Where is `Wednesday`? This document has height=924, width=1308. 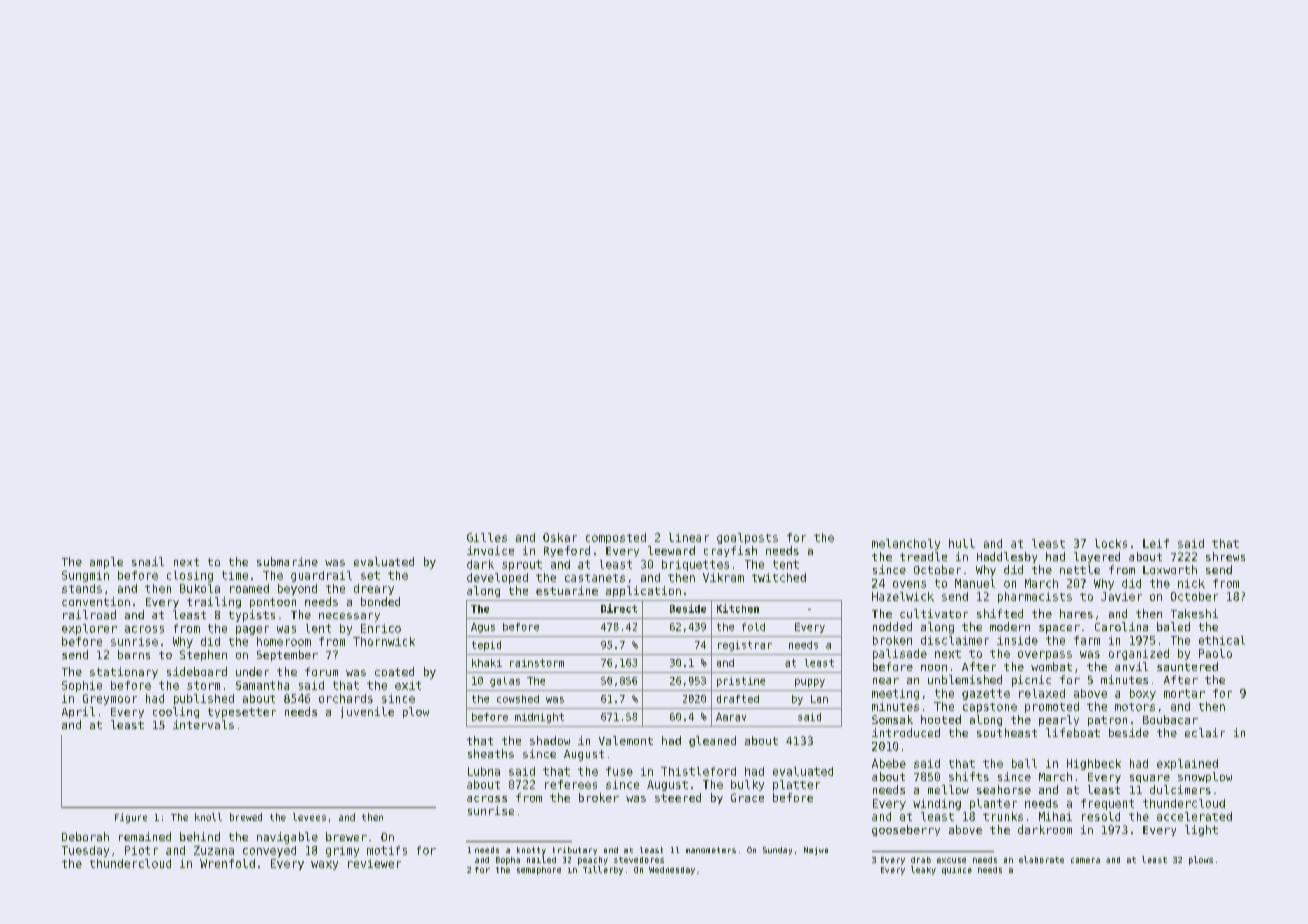 Wednesday is located at coordinates (672, 871).
